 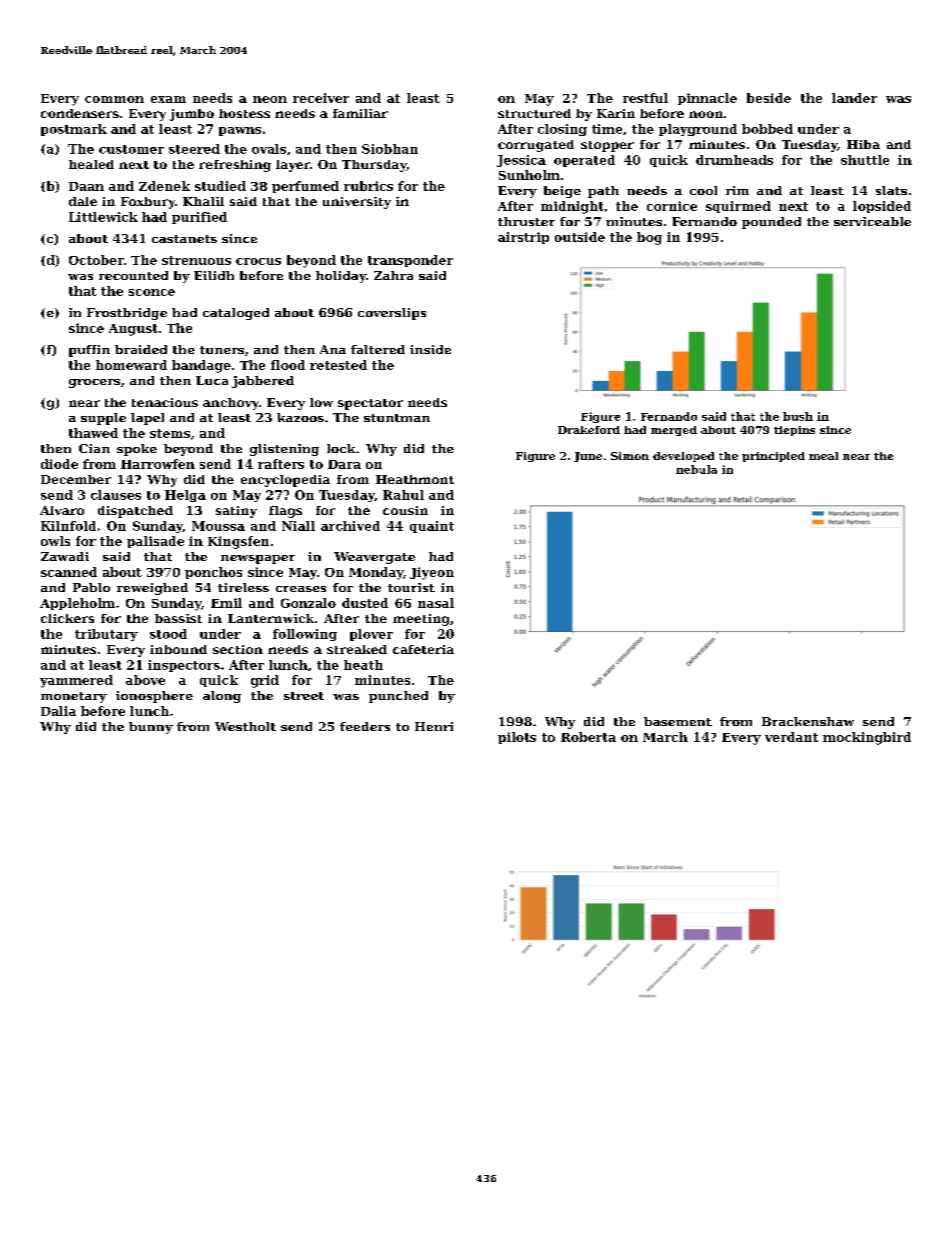 I want to click on restful, so click(x=645, y=98).
